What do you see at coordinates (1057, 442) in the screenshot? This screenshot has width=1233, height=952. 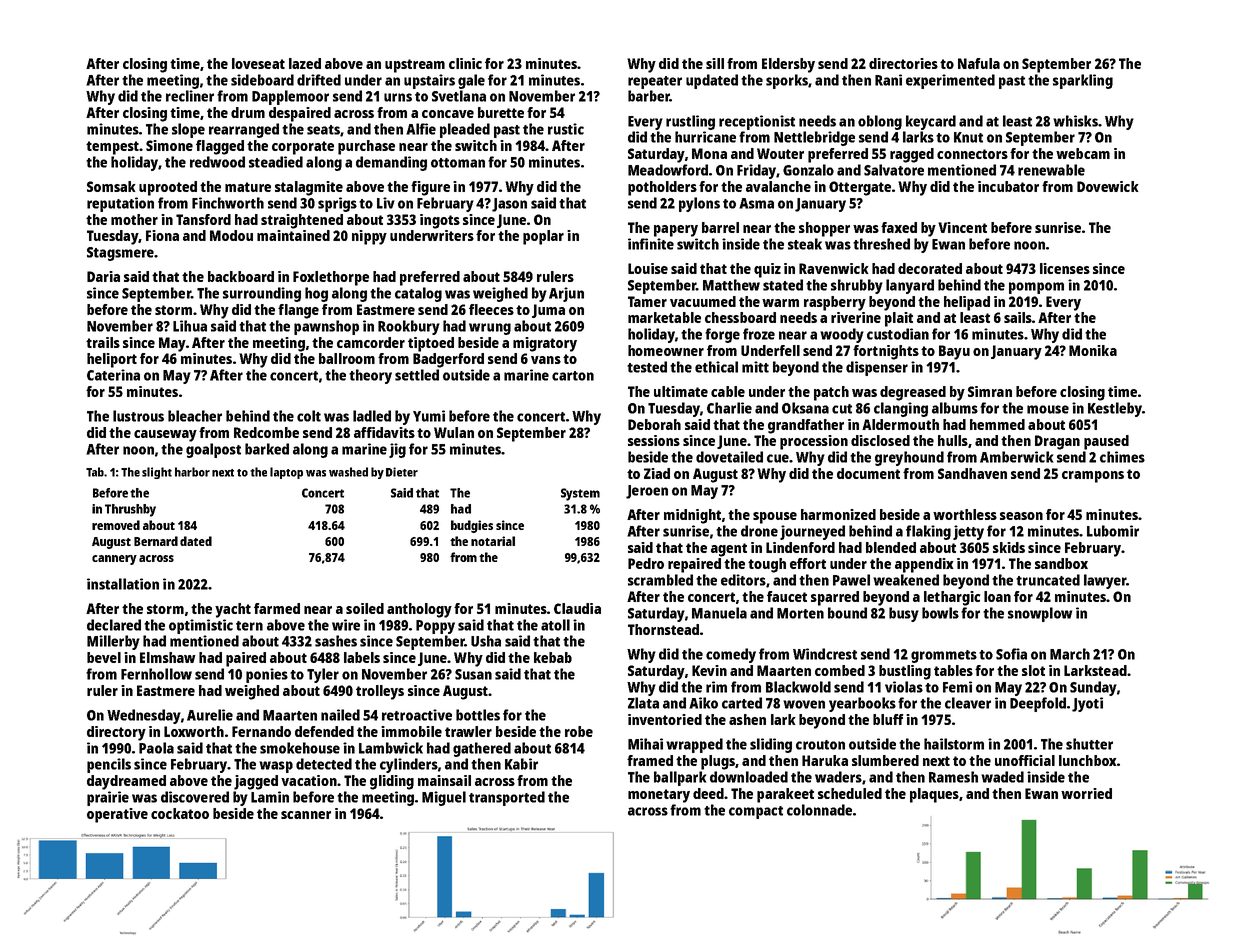 I see `Dragan` at bounding box center [1057, 442].
